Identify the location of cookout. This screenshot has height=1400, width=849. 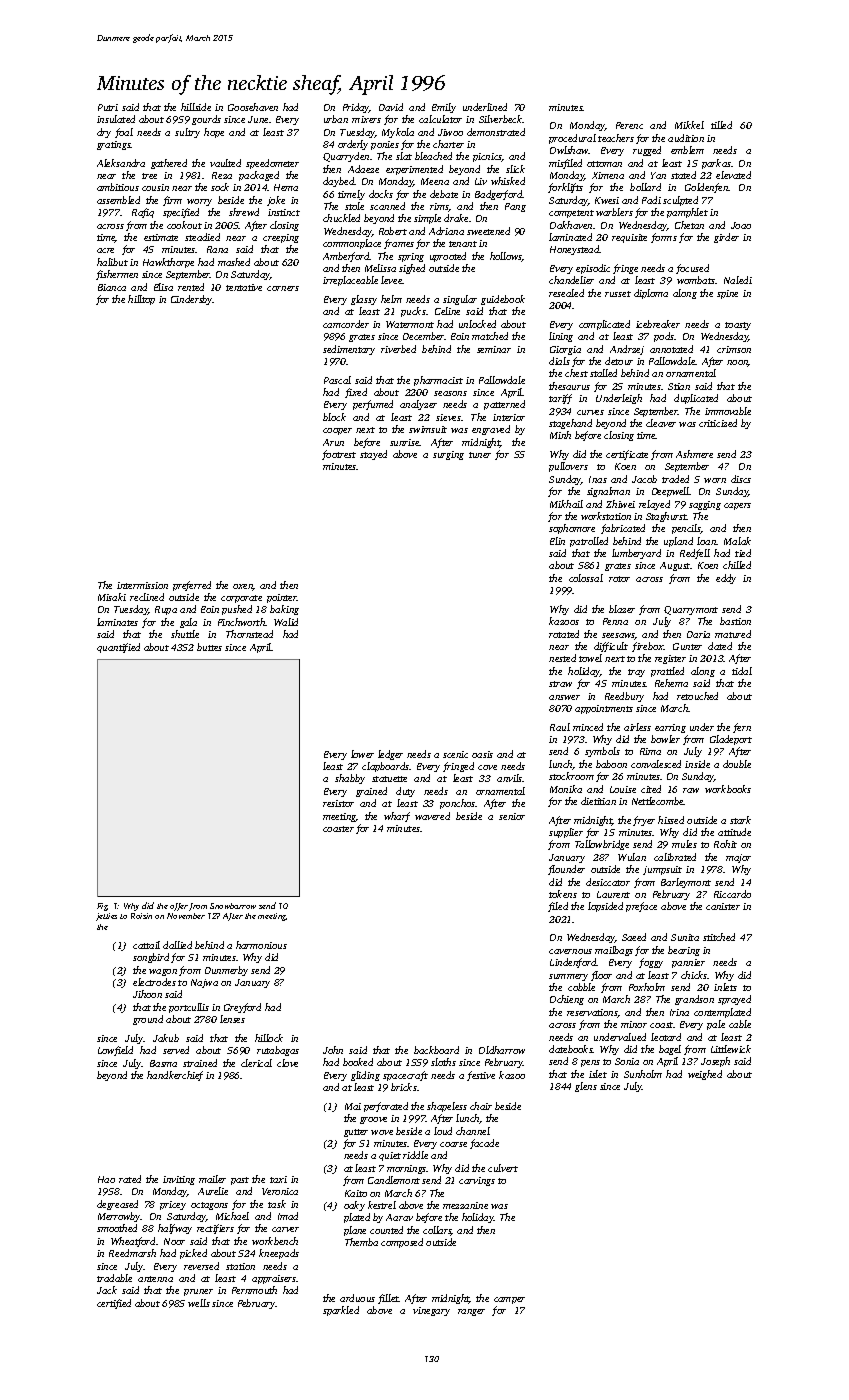
(184, 225).
